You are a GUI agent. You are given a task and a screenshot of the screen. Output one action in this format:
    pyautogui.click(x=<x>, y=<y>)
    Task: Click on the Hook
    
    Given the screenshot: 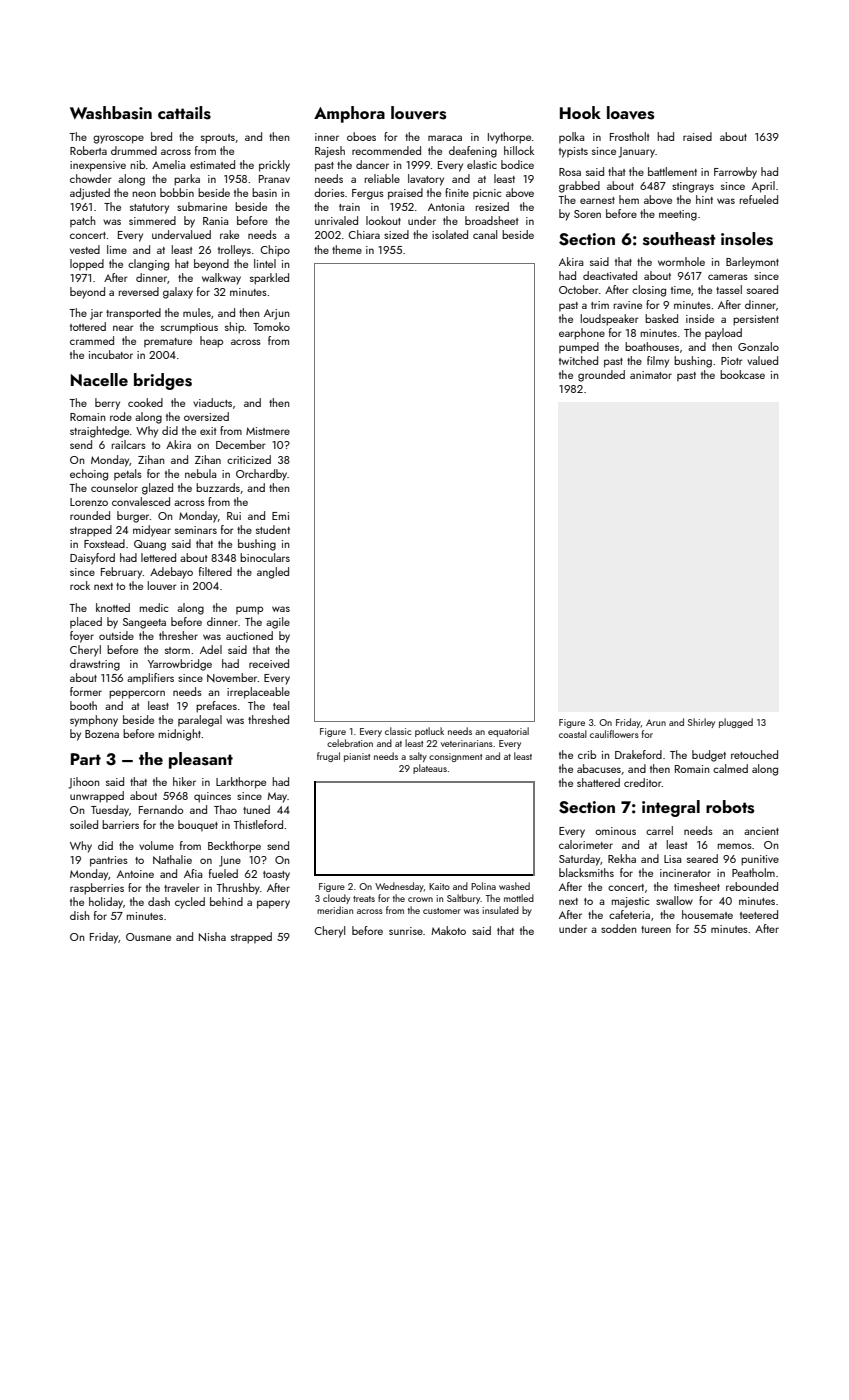 What is the action you would take?
    pyautogui.click(x=580, y=112)
